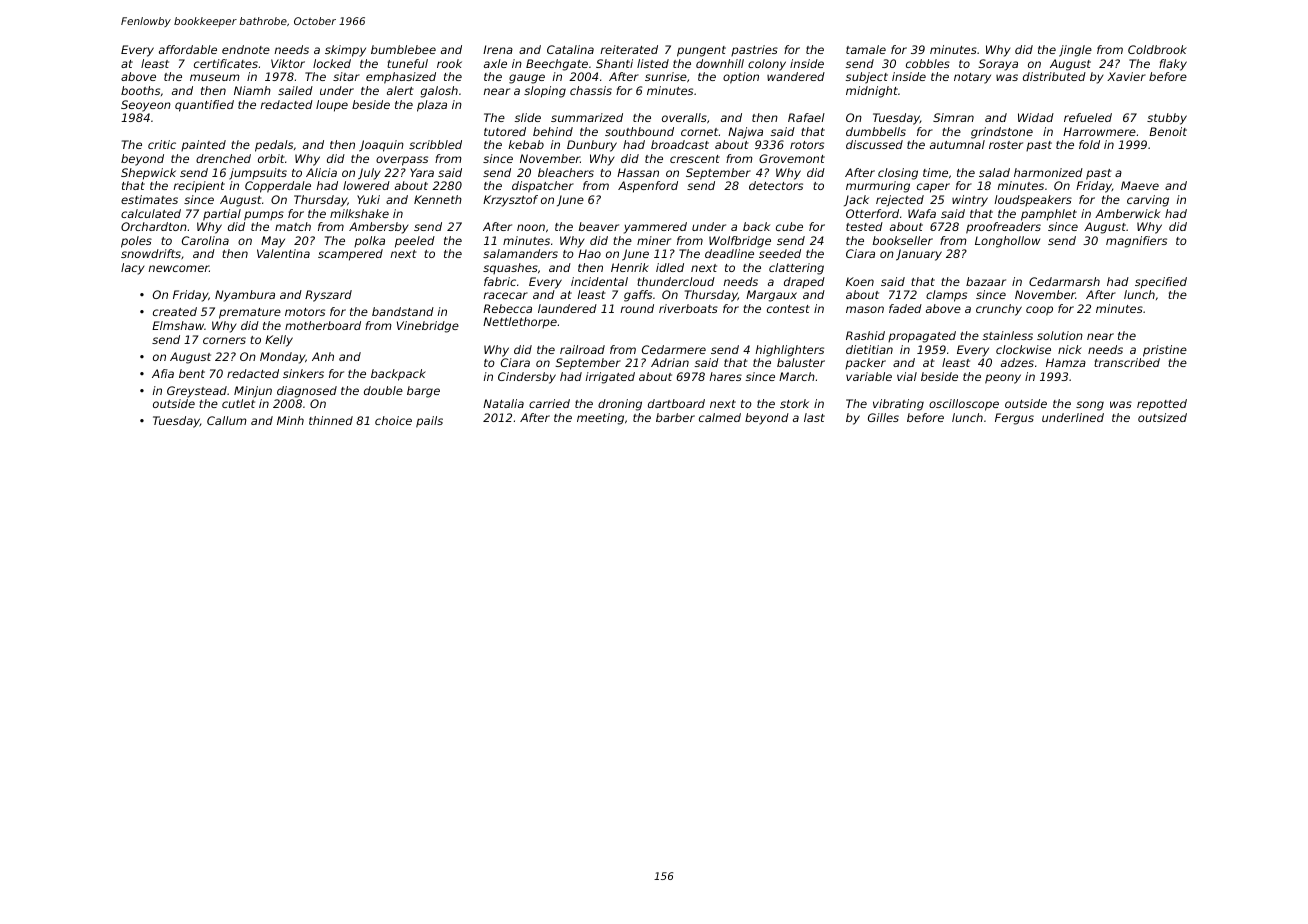 The image size is (1308, 924). I want to click on cutlet, so click(238, 403).
